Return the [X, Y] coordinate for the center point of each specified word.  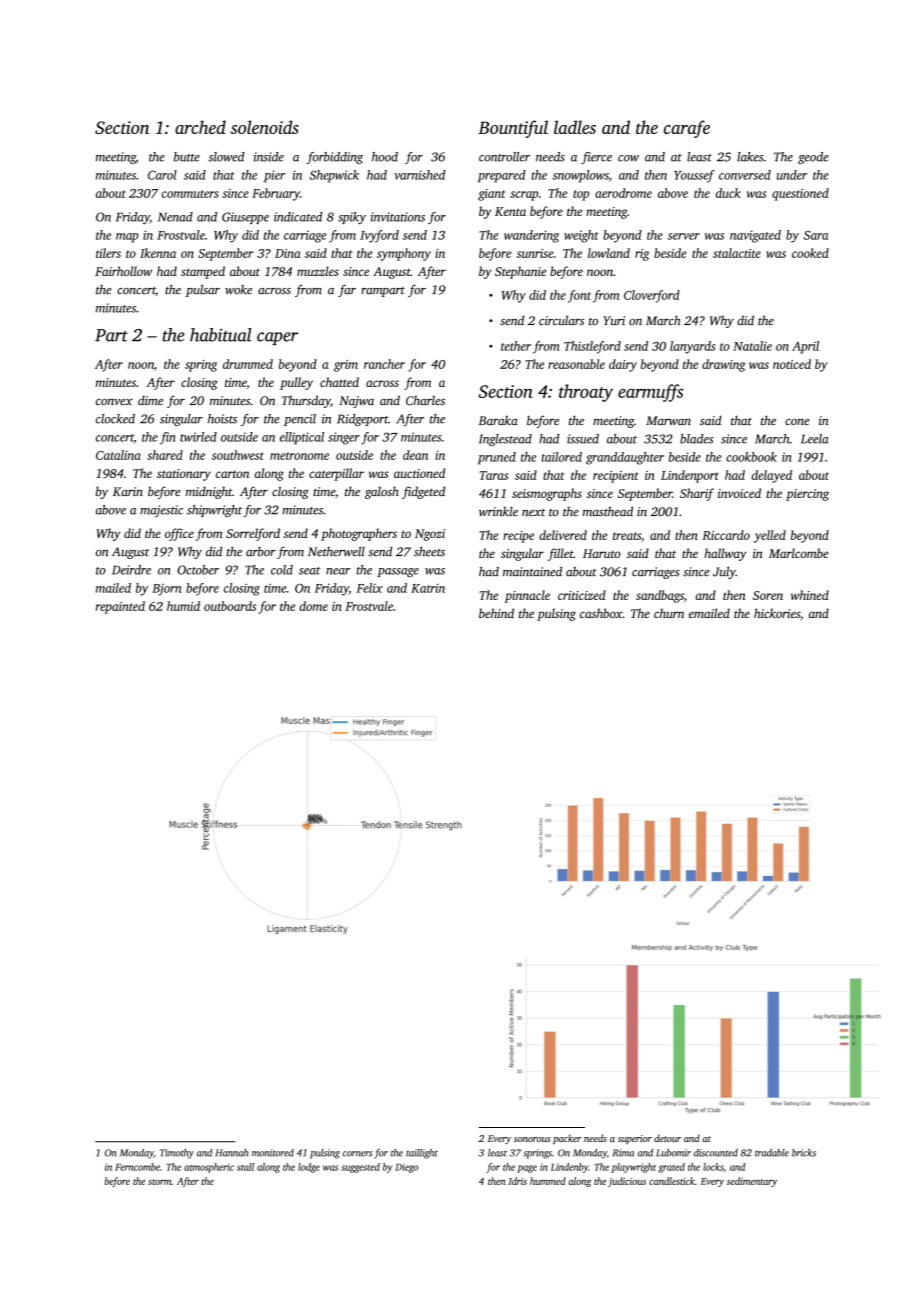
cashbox [601, 613]
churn [669, 613]
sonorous [532, 1139]
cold [282, 570]
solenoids [265, 127]
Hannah [231, 1153]
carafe [687, 129]
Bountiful [513, 129]
